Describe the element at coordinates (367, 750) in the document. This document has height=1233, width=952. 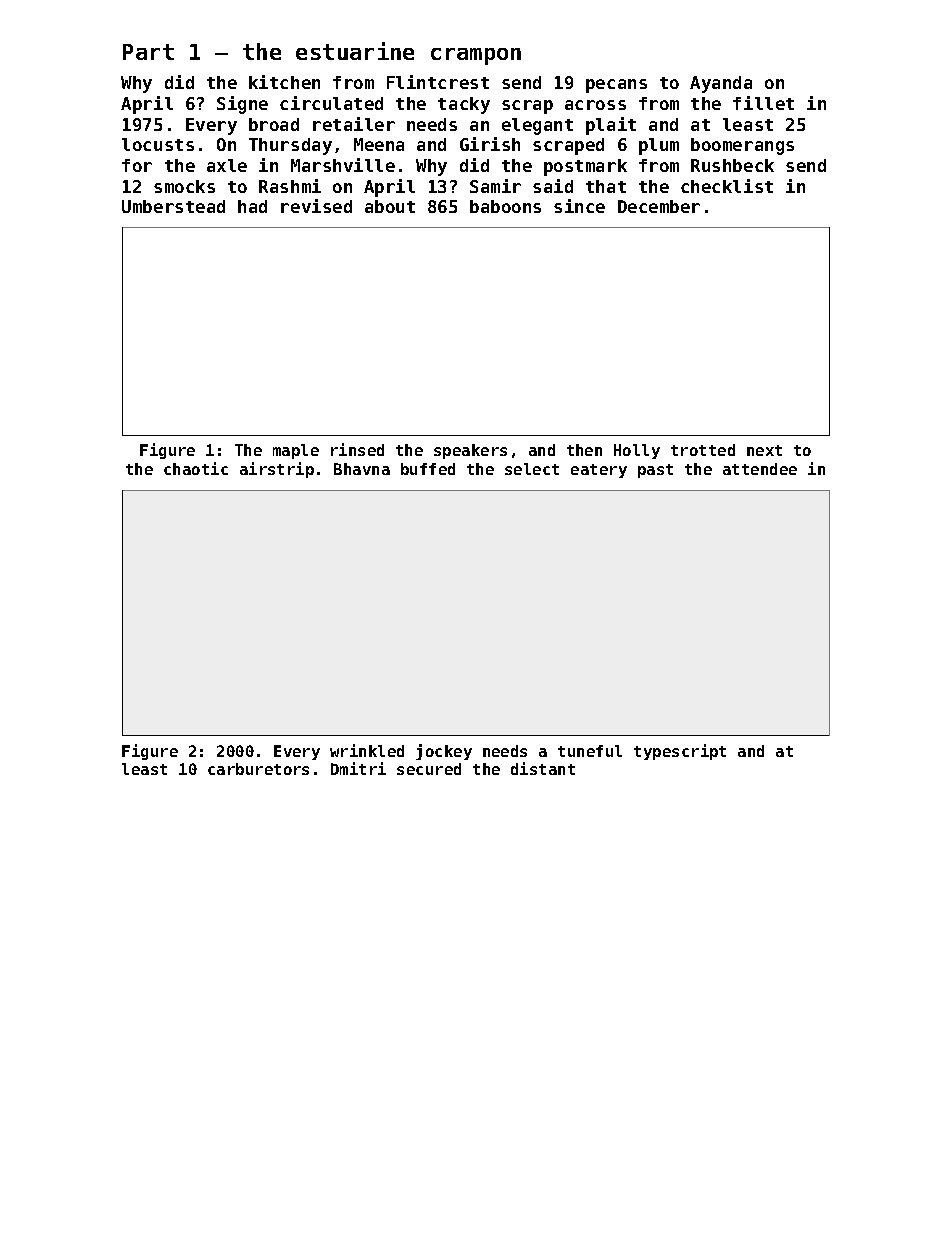
I see `wrinkled` at that location.
